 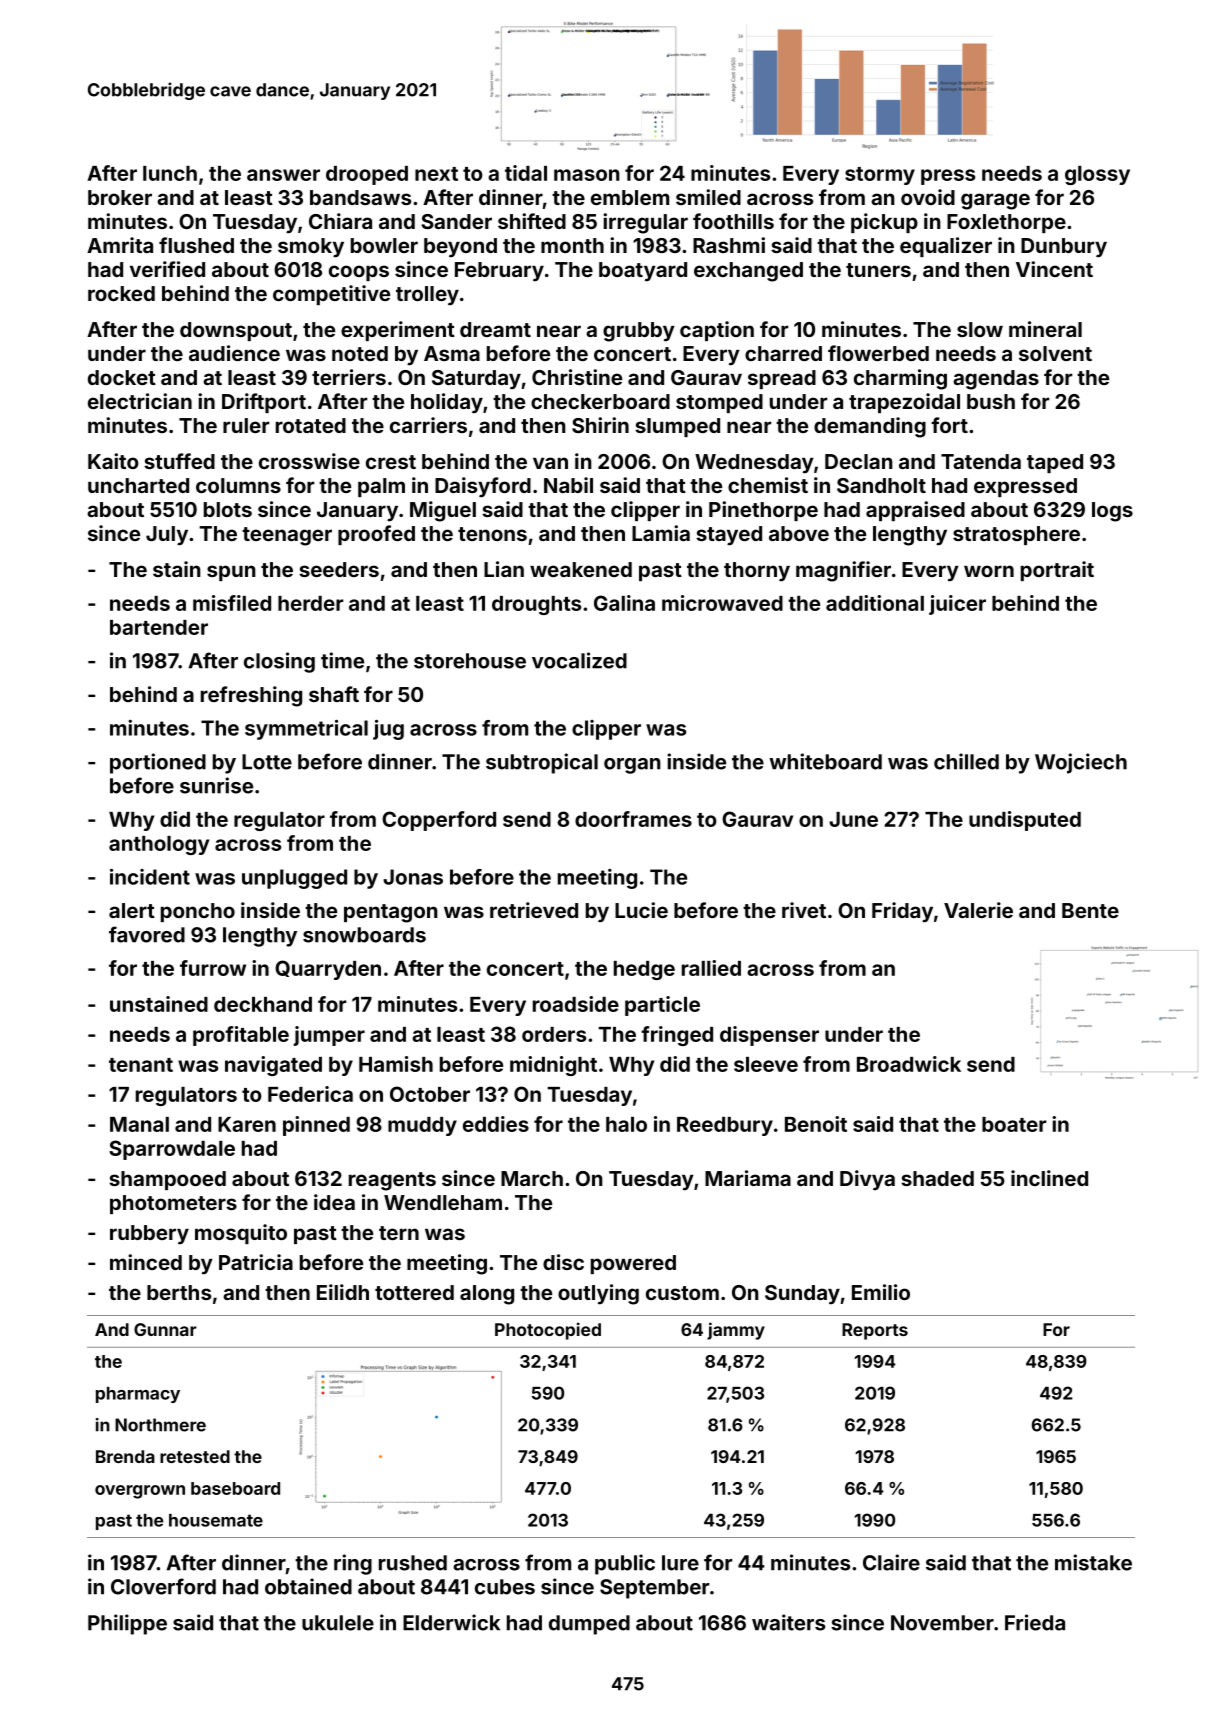 What do you see at coordinates (909, 1064) in the image?
I see `Broadwick` at bounding box center [909, 1064].
